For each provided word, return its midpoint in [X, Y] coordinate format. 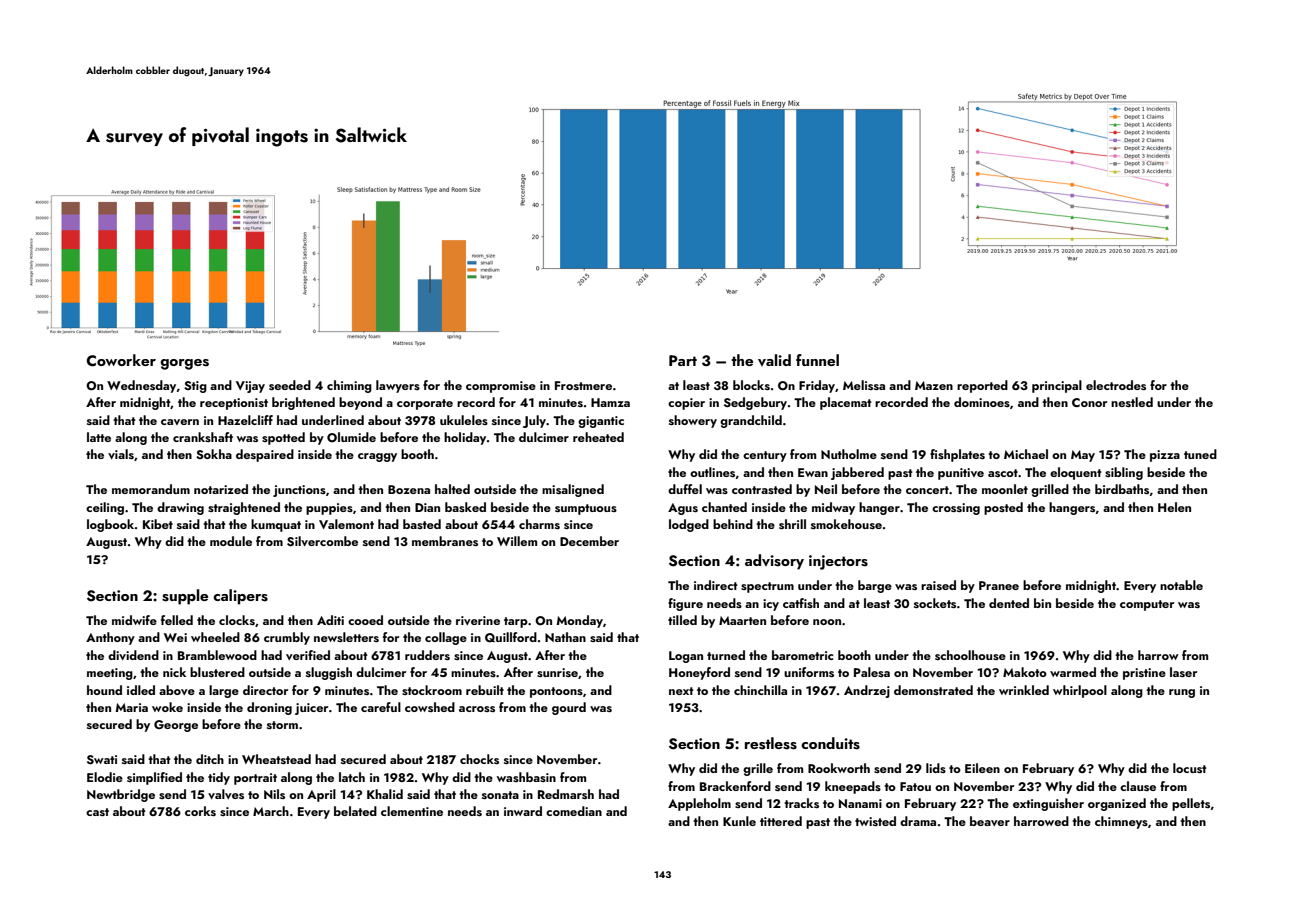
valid [774, 360]
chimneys [1121, 822]
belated [355, 811]
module [231, 541]
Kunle [739, 821]
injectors [838, 562]
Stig [195, 387]
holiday [465, 438]
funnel [817, 360]
